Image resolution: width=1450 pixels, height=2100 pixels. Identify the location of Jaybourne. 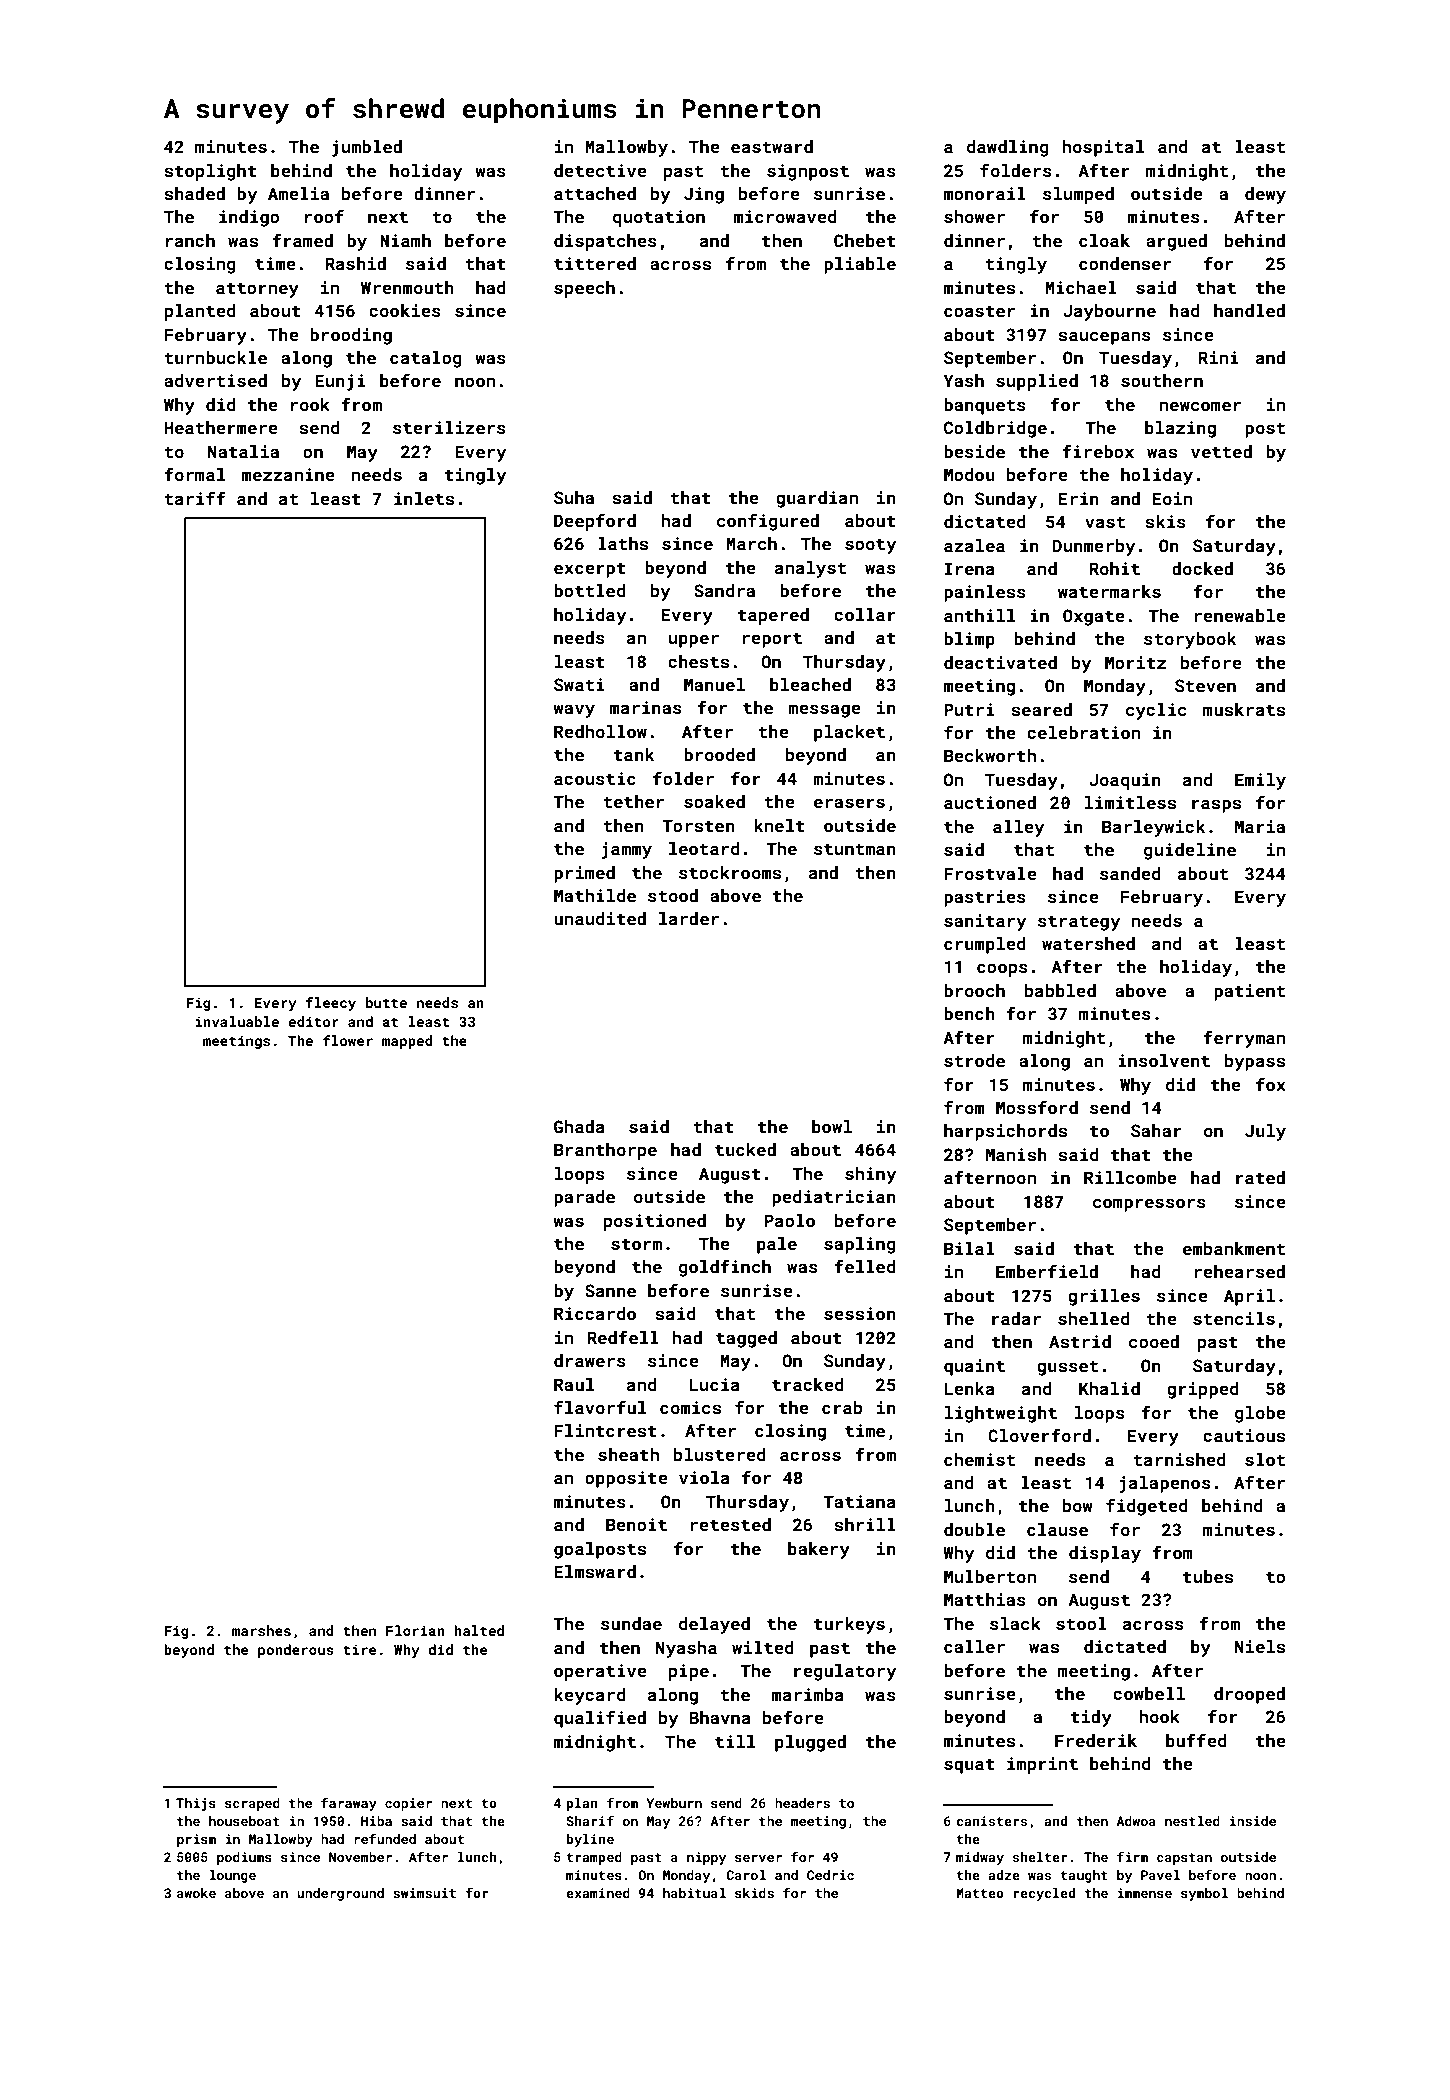
(1109, 312).
